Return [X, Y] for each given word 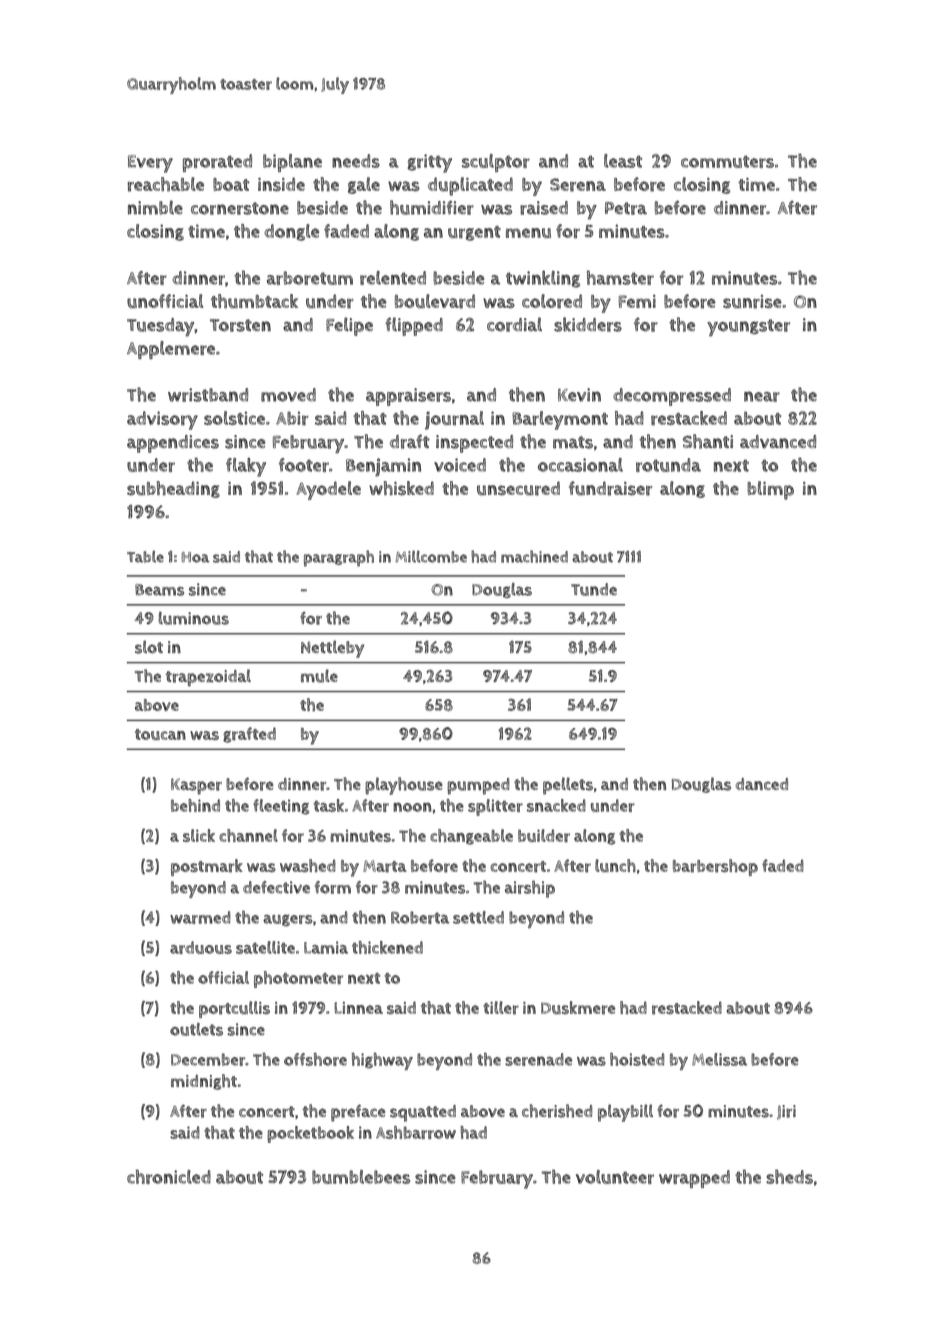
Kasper [196, 786]
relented [393, 278]
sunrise [752, 302]
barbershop [715, 867]
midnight [204, 1082]
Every [150, 164]
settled [478, 917]
